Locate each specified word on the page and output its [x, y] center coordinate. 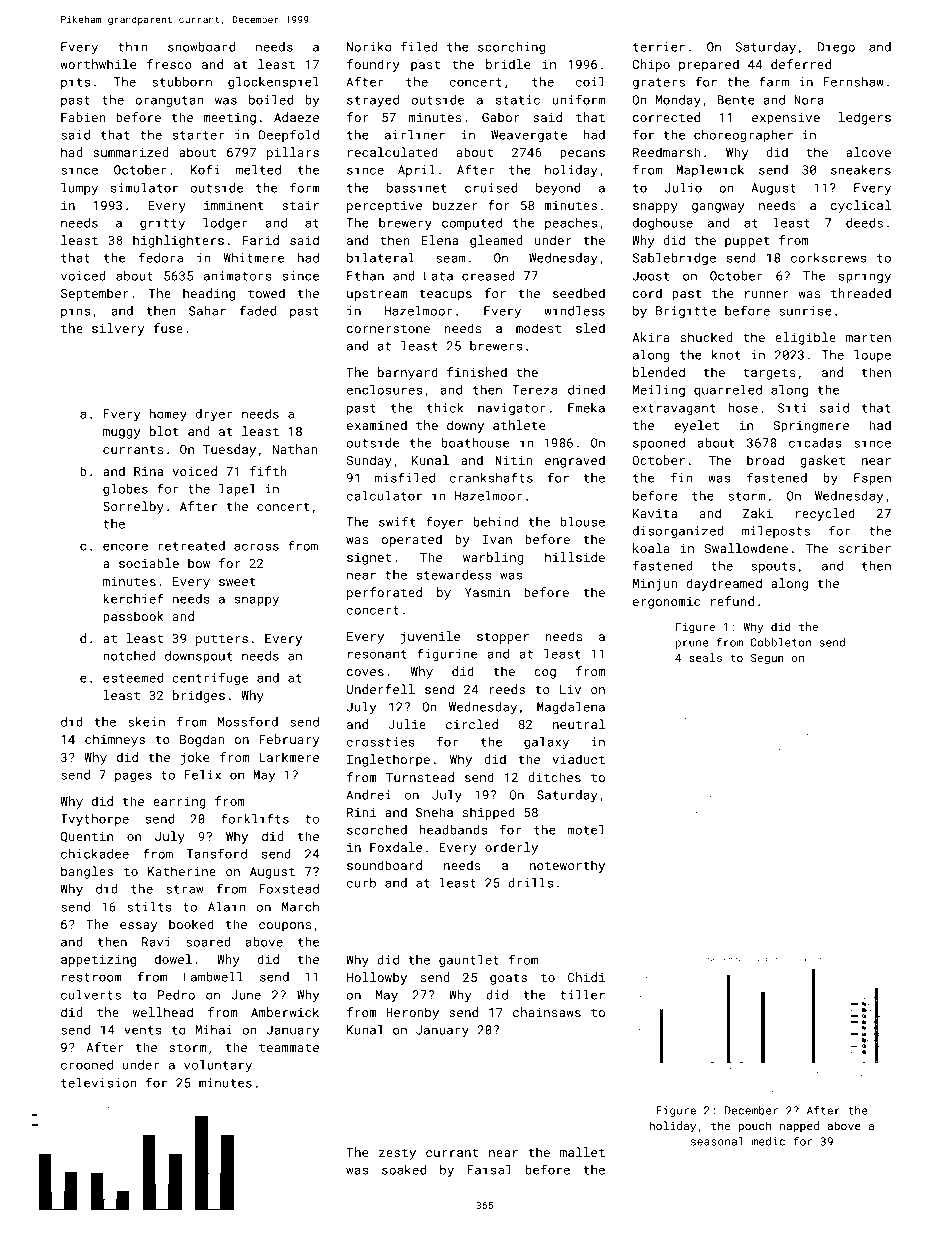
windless [574, 311]
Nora [808, 100]
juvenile [430, 637]
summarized [131, 152]
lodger [225, 224]
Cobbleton [780, 642]
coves [365, 672]
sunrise [805, 311]
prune [692, 644]
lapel [237, 490]
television [98, 1083]
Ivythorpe [95, 820]
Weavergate [529, 136]
